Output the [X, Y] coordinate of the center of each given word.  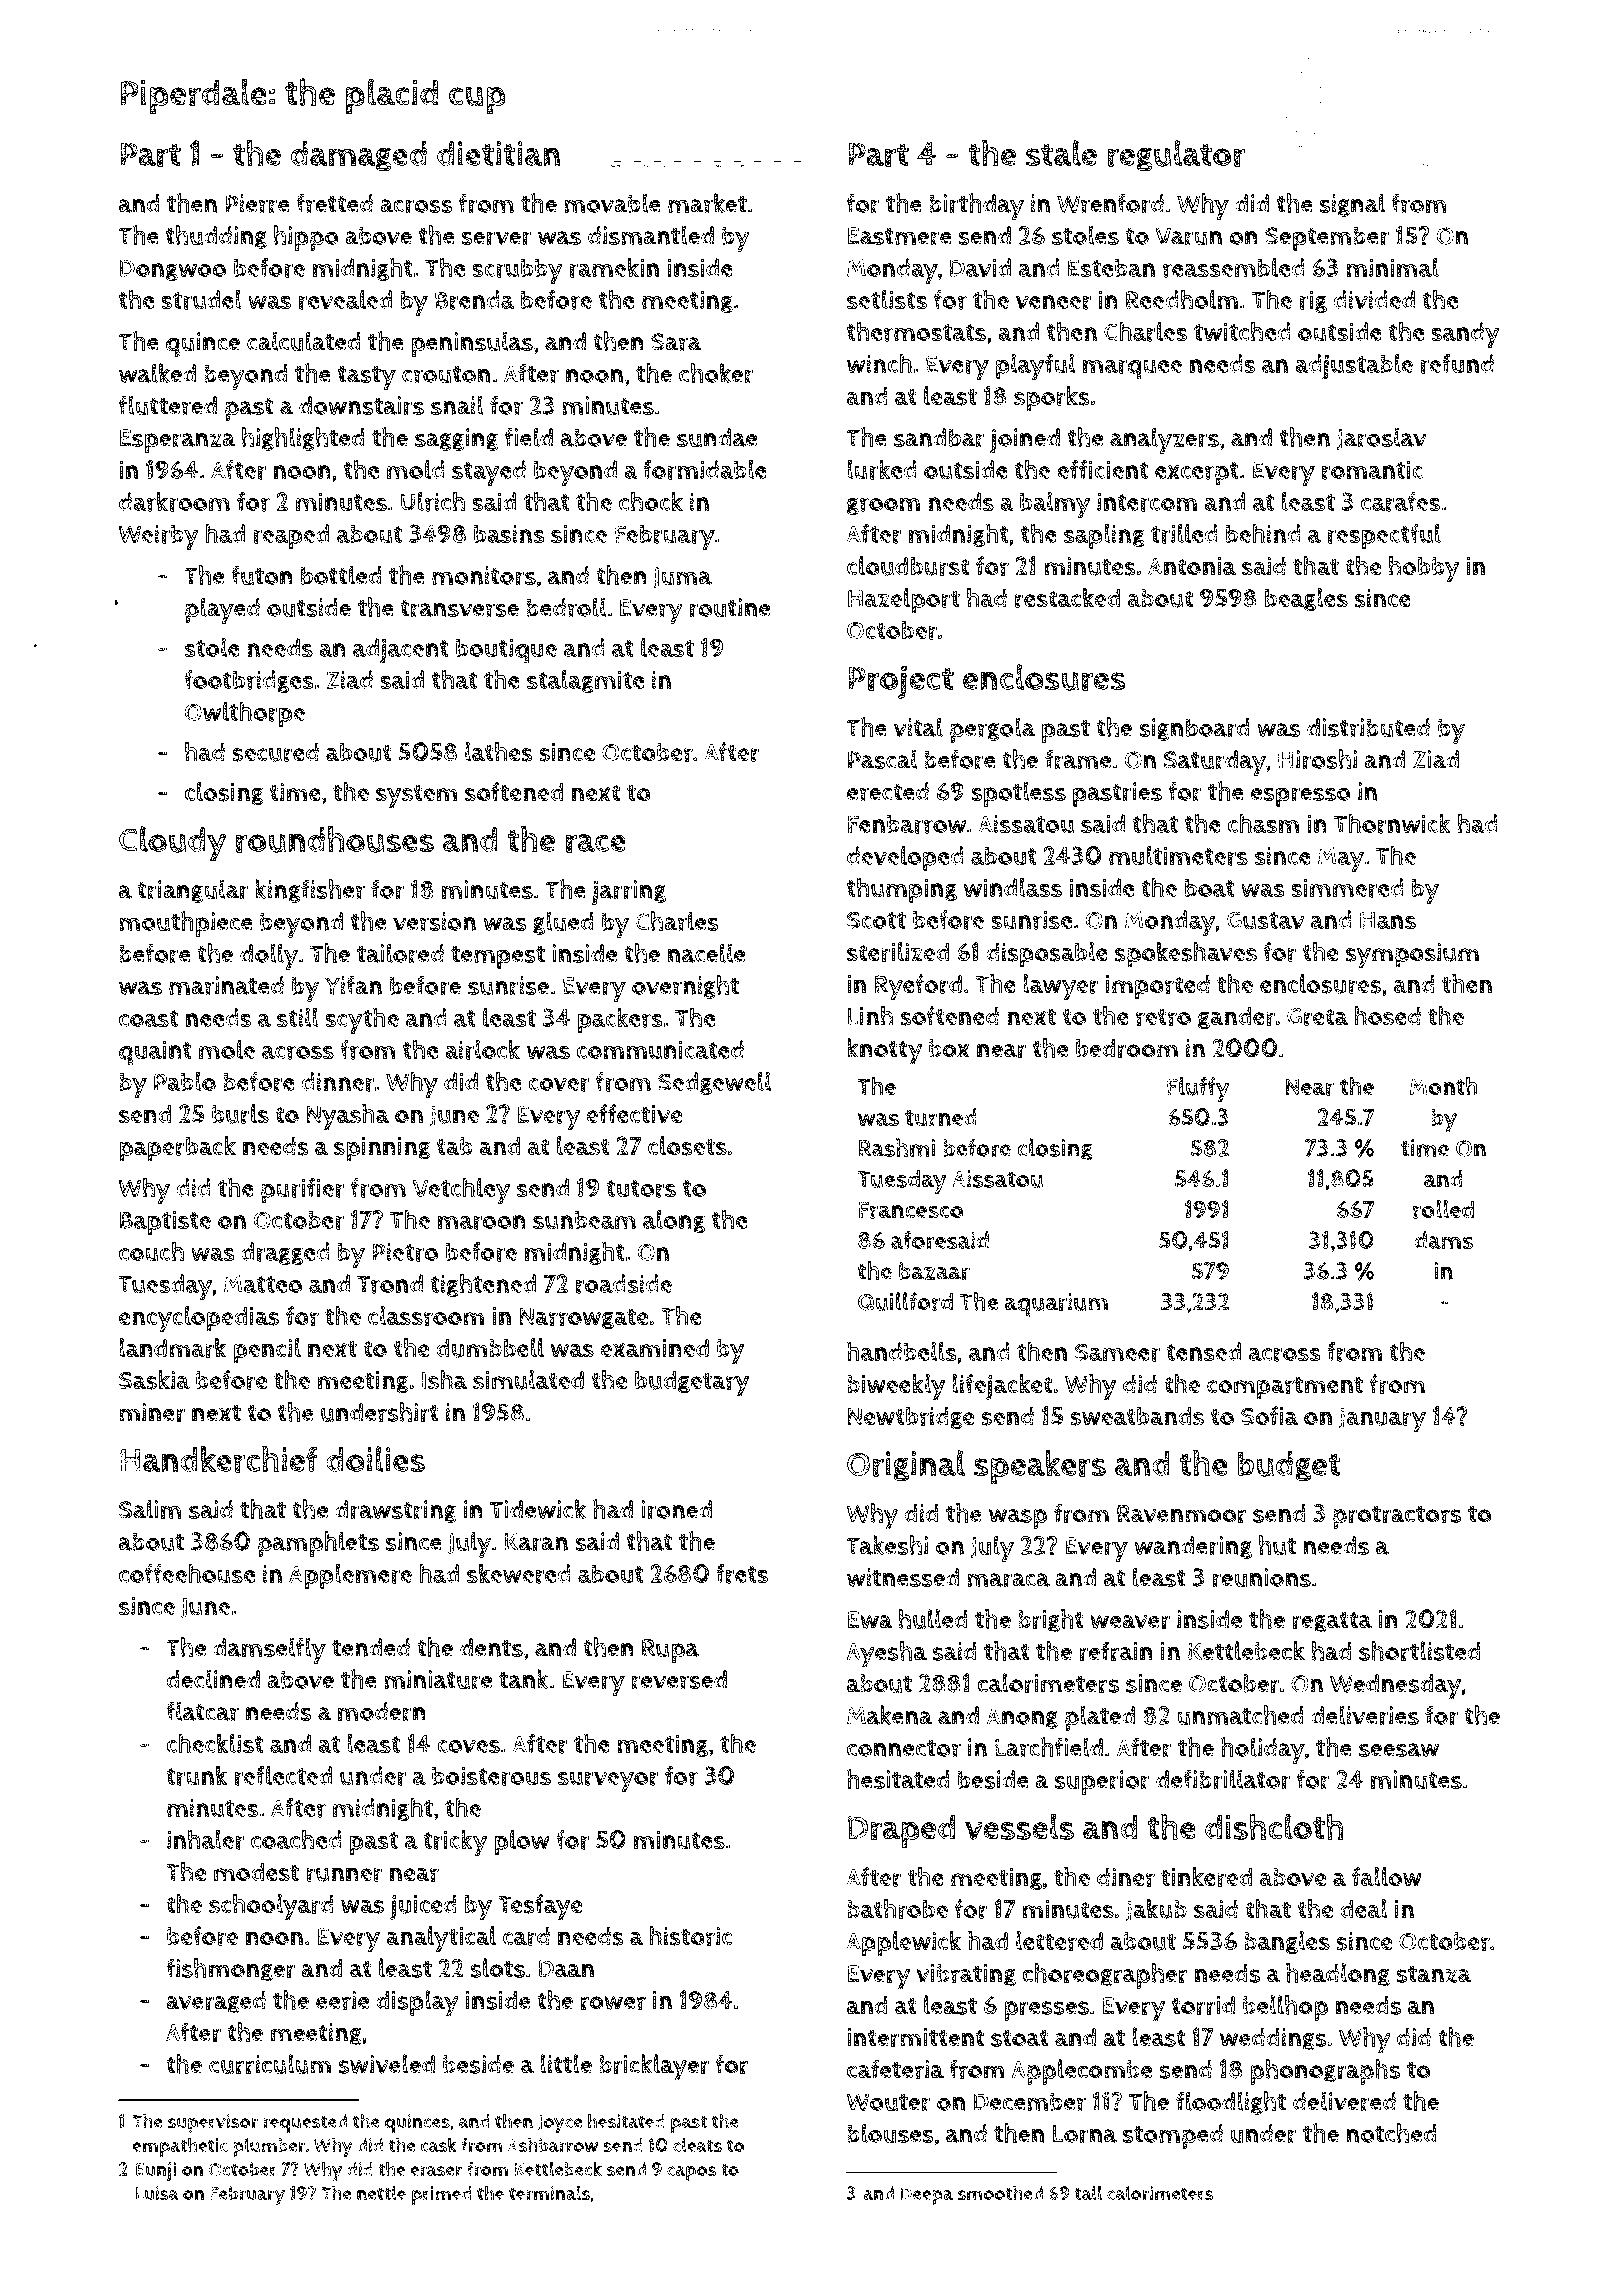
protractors [1397, 1517]
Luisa [157, 2193]
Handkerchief [218, 1459]
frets [742, 1574]
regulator [1176, 156]
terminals [549, 2193]
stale [1061, 153]
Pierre [257, 204]
